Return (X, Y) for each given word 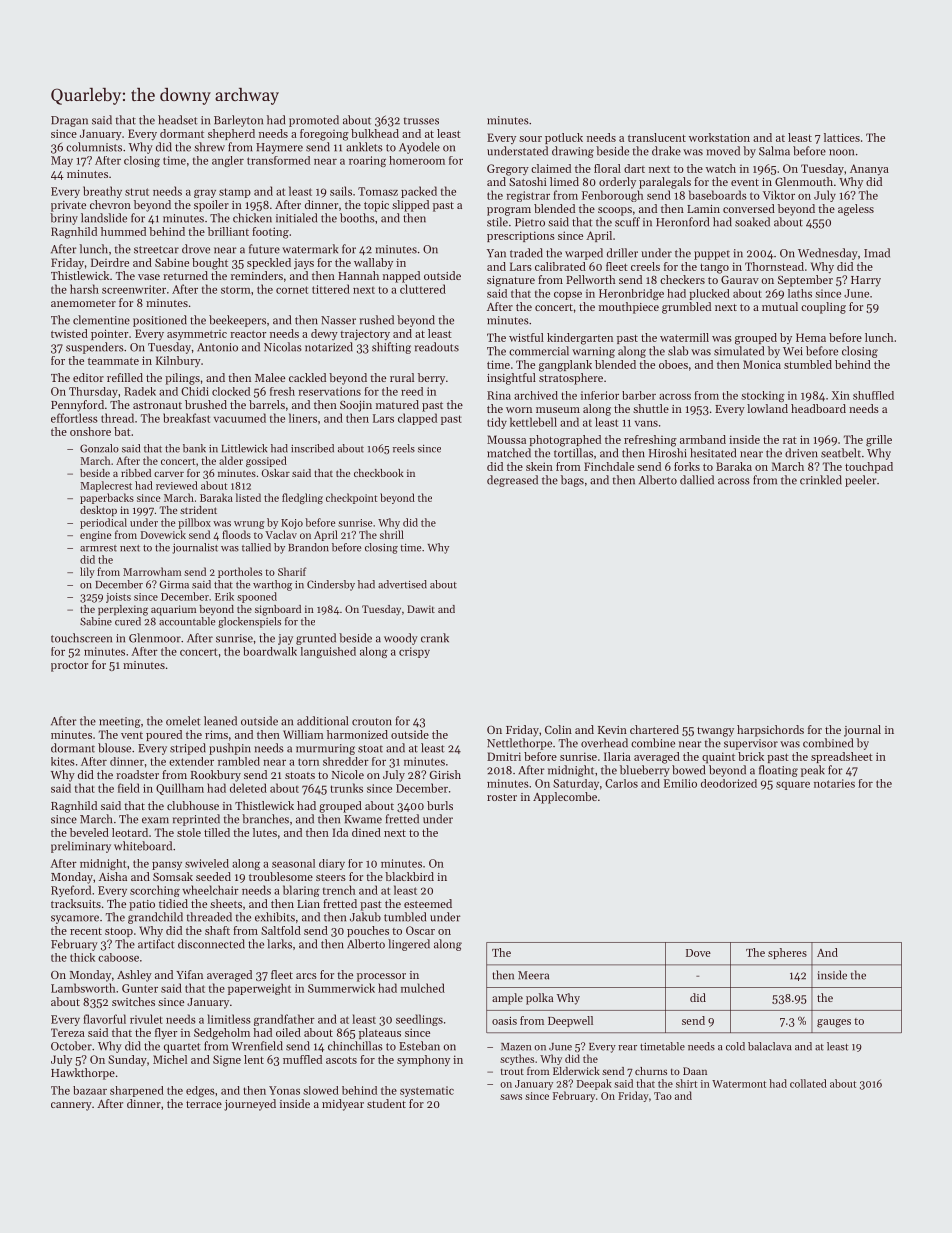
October (71, 1046)
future (264, 249)
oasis (504, 1021)
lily (87, 572)
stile (497, 222)
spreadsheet (842, 757)
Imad (877, 253)
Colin (558, 729)
